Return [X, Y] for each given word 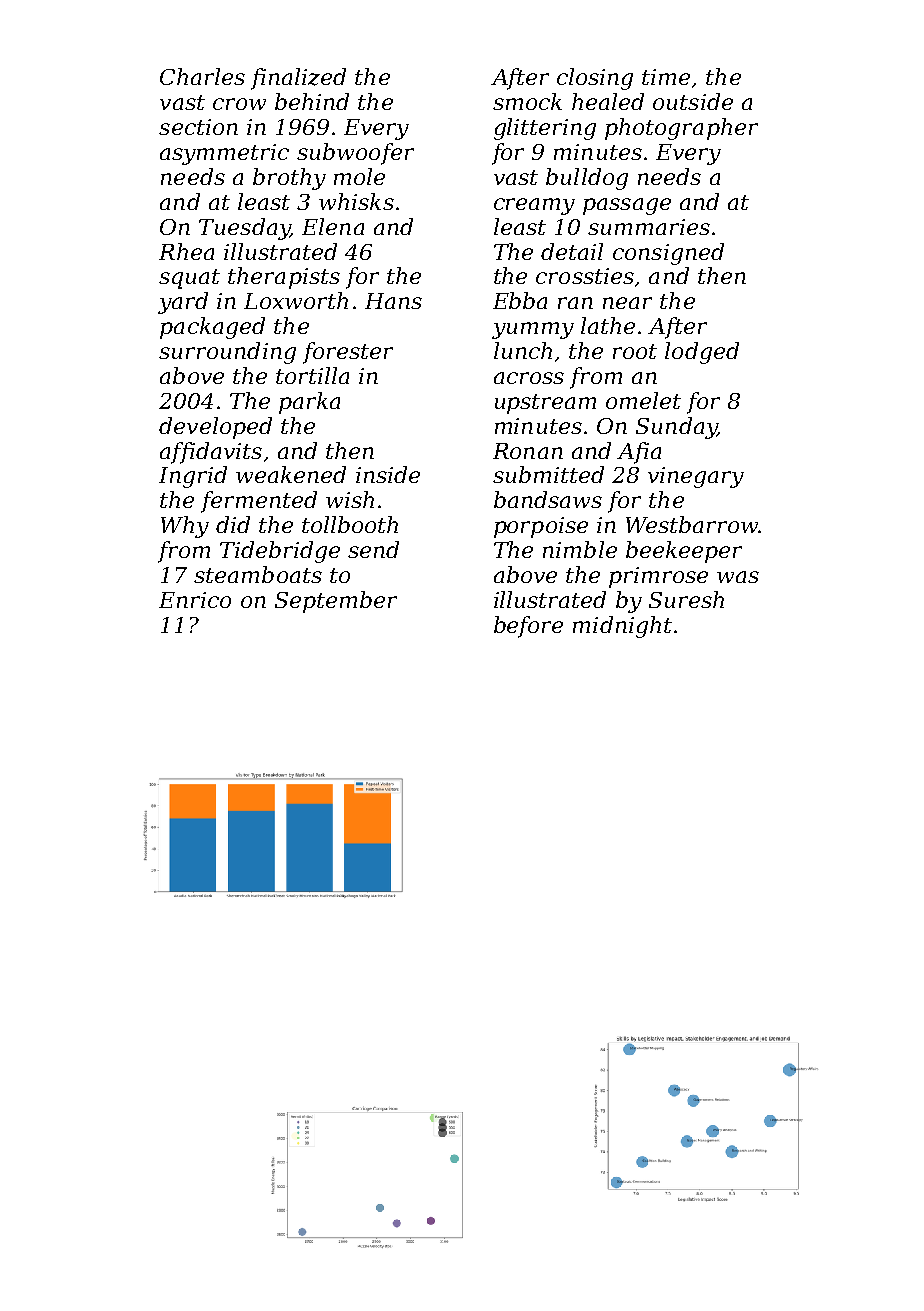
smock [527, 101]
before [528, 627]
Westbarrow [692, 524]
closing [595, 79]
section [198, 127]
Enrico [195, 600]
